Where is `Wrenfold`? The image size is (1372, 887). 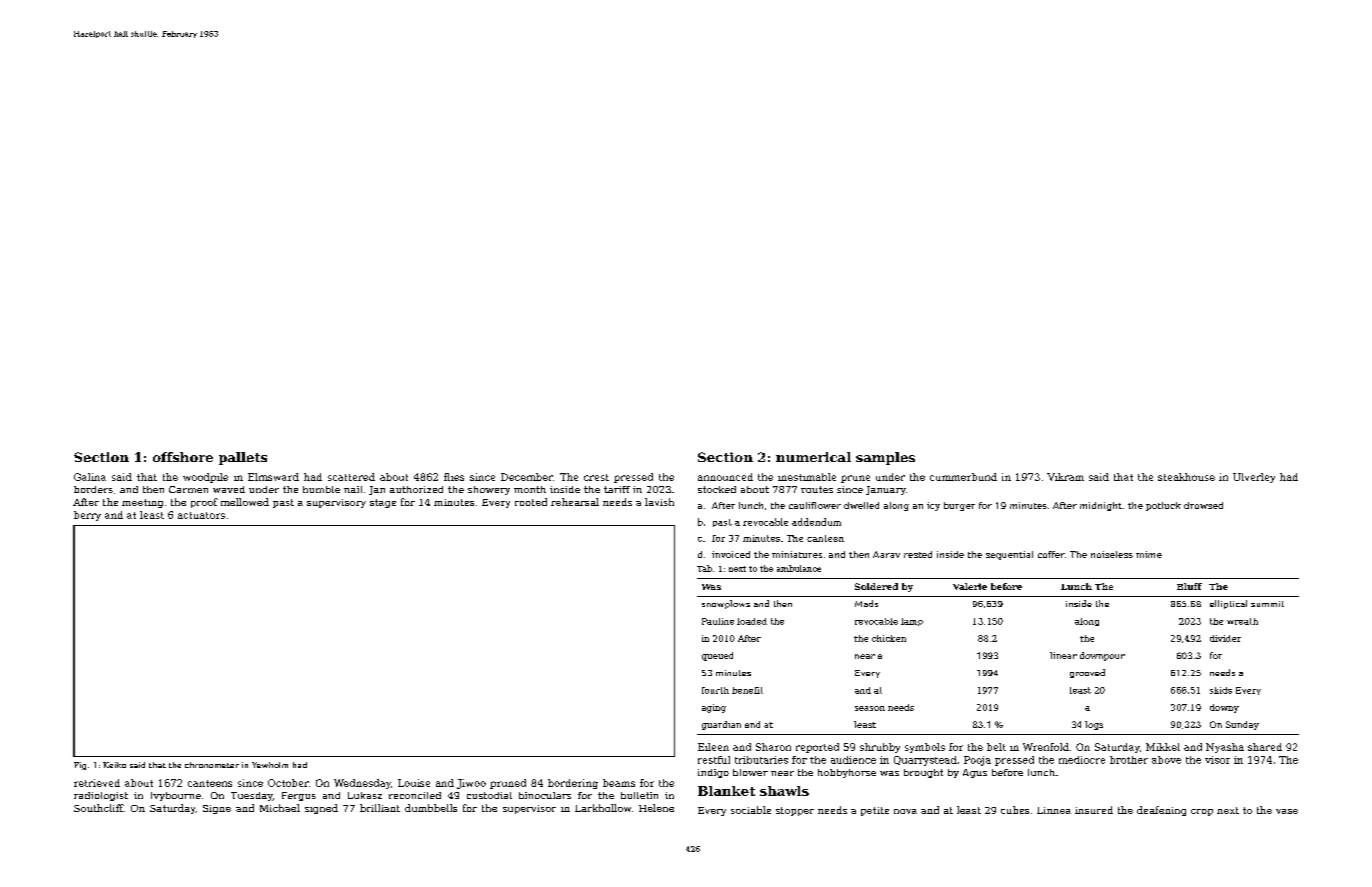
Wrenfold is located at coordinates (1046, 747).
